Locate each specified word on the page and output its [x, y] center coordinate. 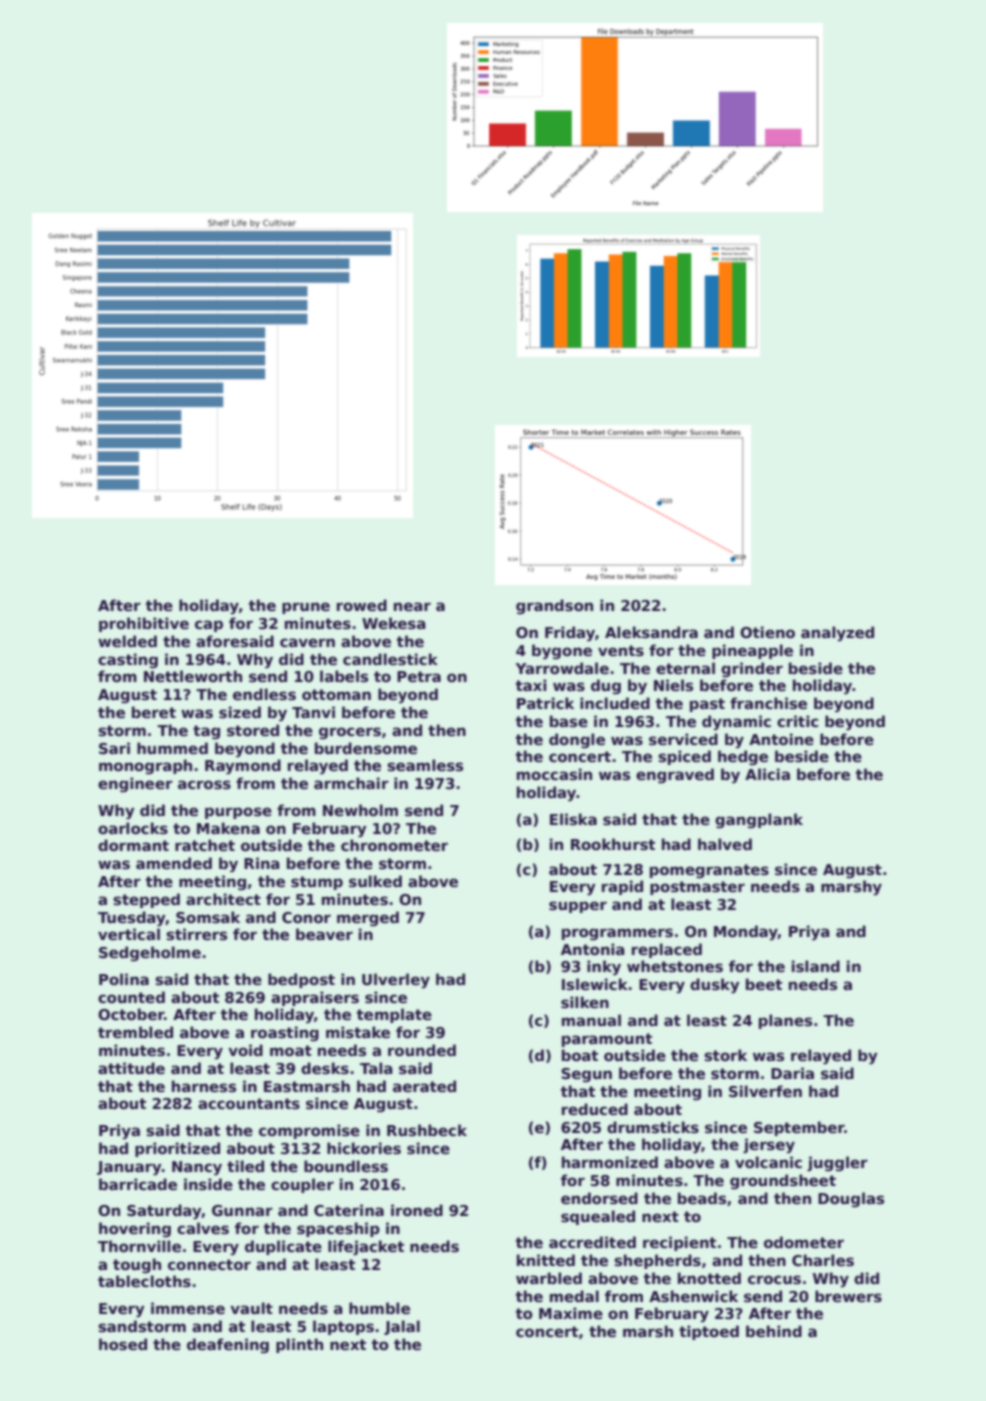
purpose [238, 813]
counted [131, 997]
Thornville [139, 1246]
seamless [425, 765]
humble [379, 1308]
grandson [554, 607]
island [816, 966]
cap [209, 626]
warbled [549, 1278]
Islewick [595, 984]
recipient [679, 1243]
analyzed [837, 634]
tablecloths [144, 1281]
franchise [768, 703]
